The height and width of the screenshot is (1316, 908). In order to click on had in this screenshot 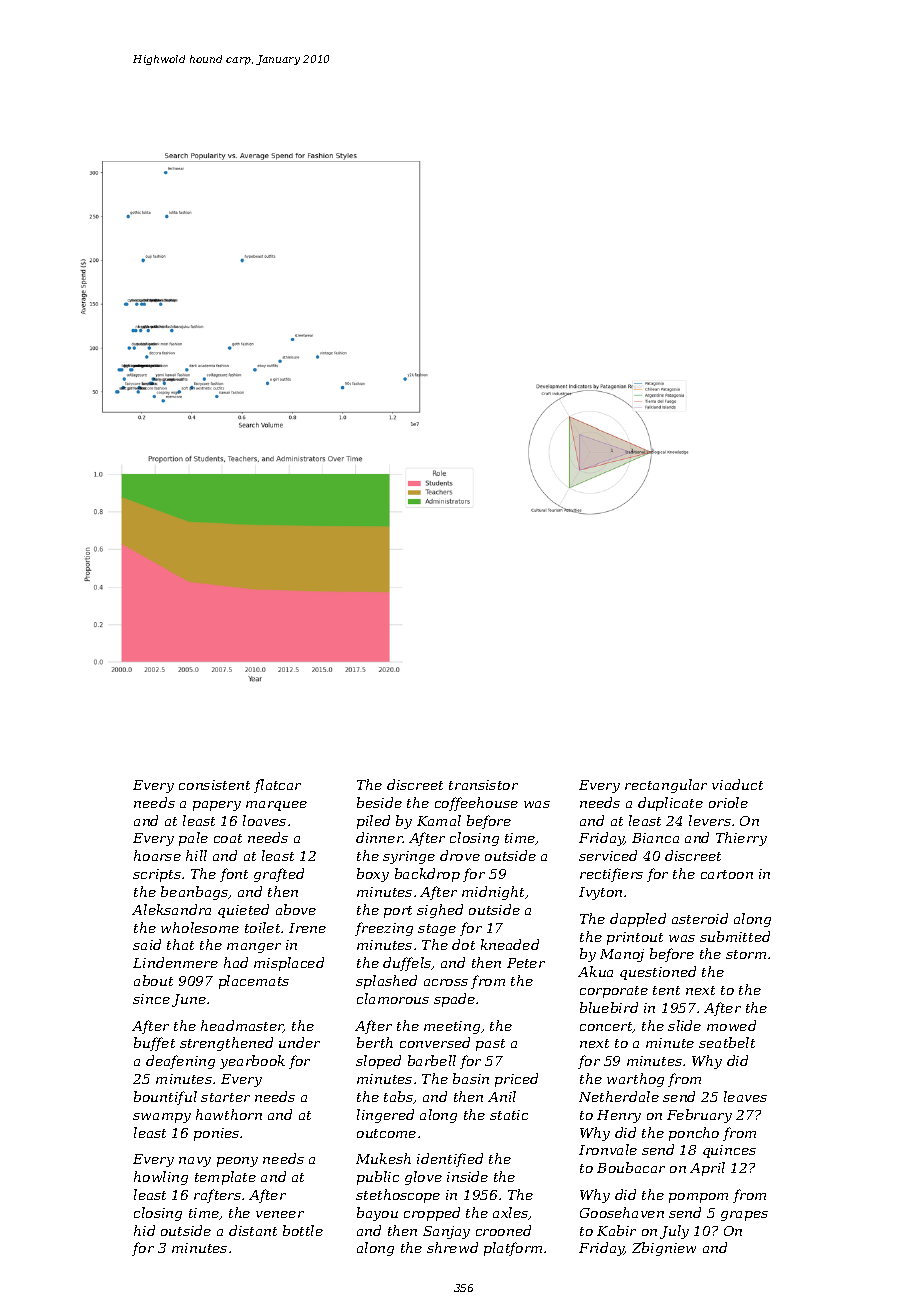, I will do `click(236, 962)`.
